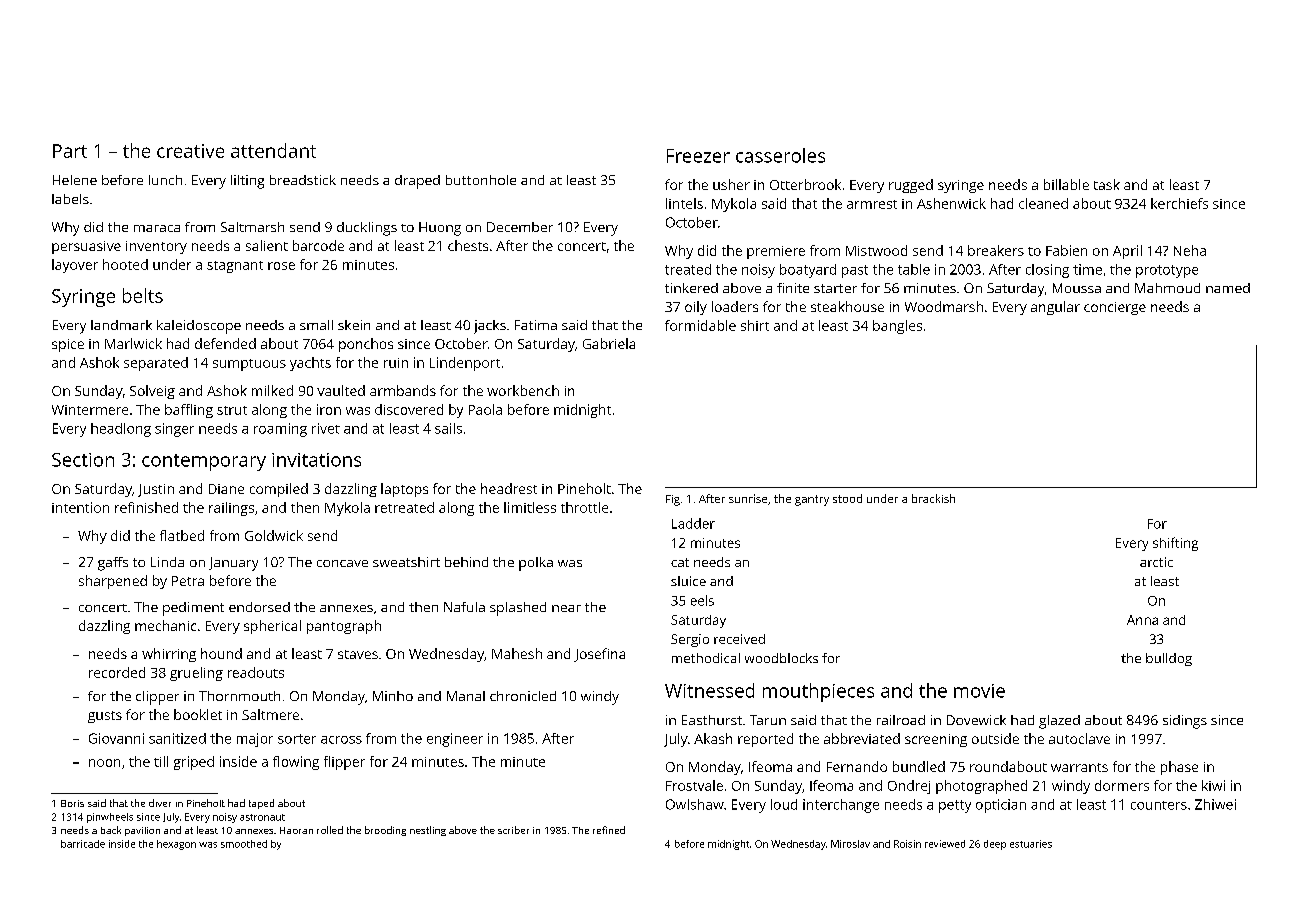 This screenshot has width=1308, height=924. I want to click on time, so click(1087, 269).
